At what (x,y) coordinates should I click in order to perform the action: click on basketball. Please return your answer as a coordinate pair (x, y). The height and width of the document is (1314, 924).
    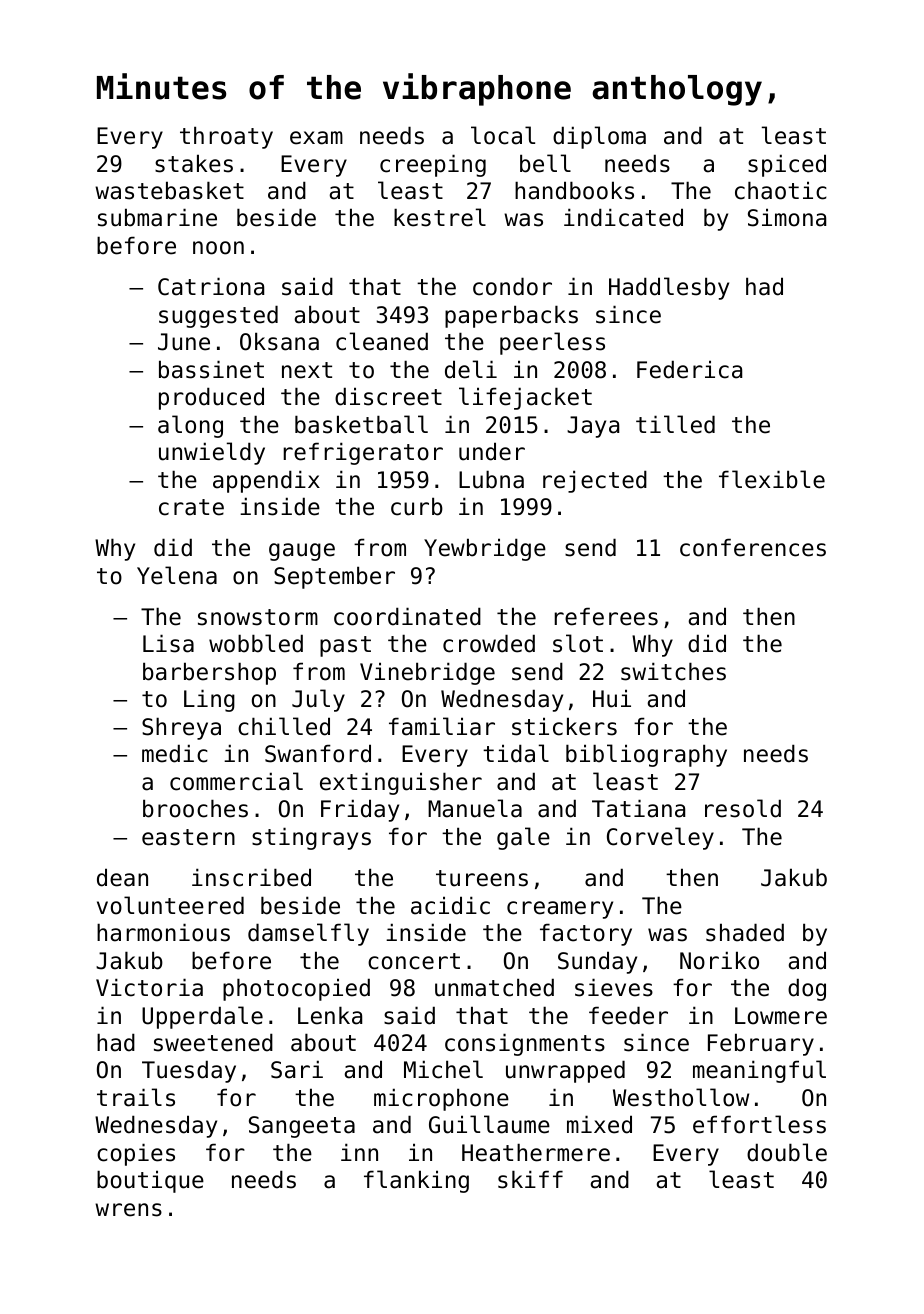
    Looking at the image, I should click on (361, 424).
